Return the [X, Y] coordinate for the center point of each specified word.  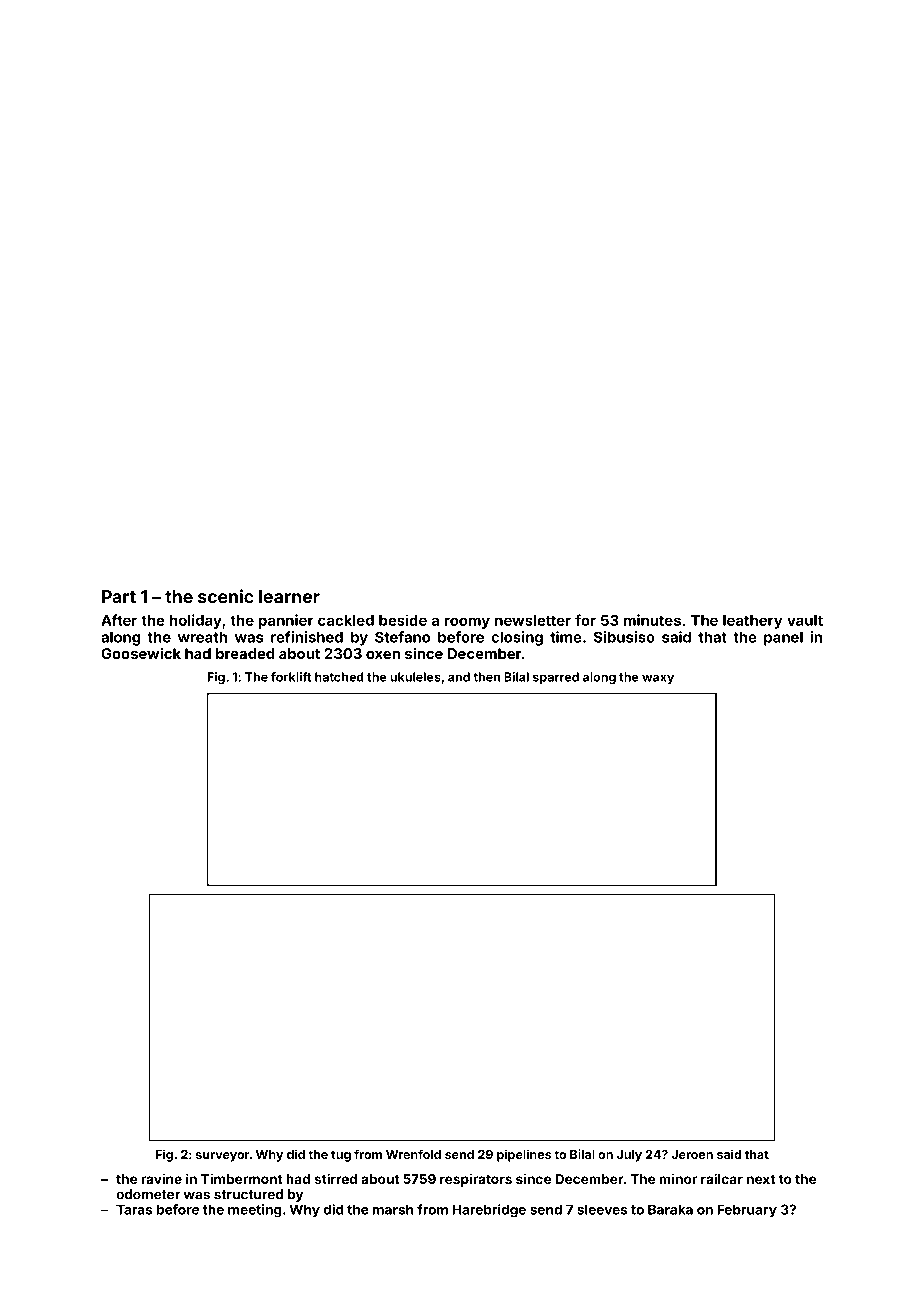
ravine [161, 1178]
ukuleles [415, 677]
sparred [556, 678]
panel [783, 638]
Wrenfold [413, 1154]
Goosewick [141, 653]
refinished [307, 637]
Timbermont [241, 1178]
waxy [658, 679]
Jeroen [692, 1154]
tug [341, 1156]
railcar [722, 1178]
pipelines [524, 1155]
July [629, 1156]
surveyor [223, 1157]
